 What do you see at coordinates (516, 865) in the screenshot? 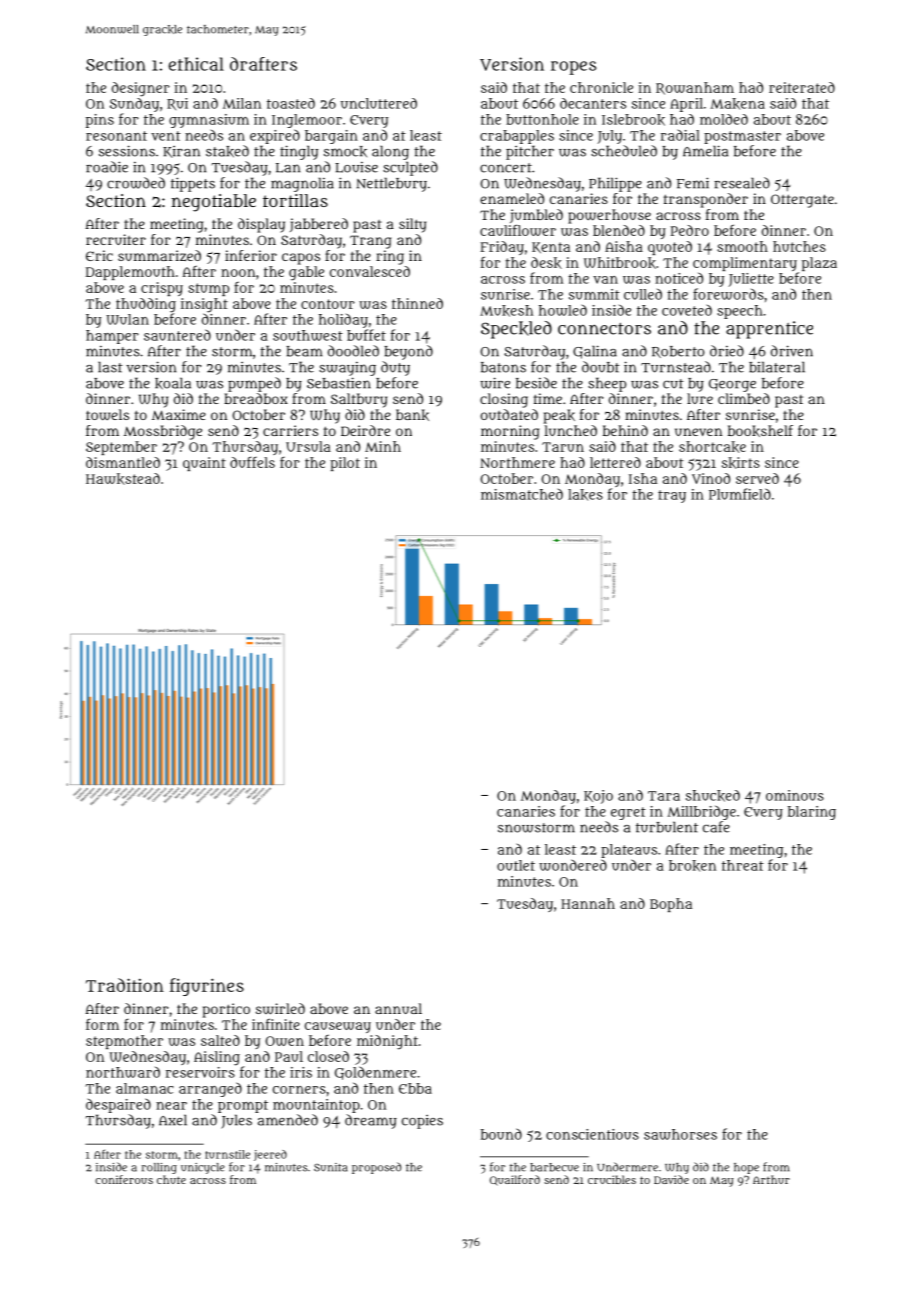
I see `outlet` at bounding box center [516, 865].
